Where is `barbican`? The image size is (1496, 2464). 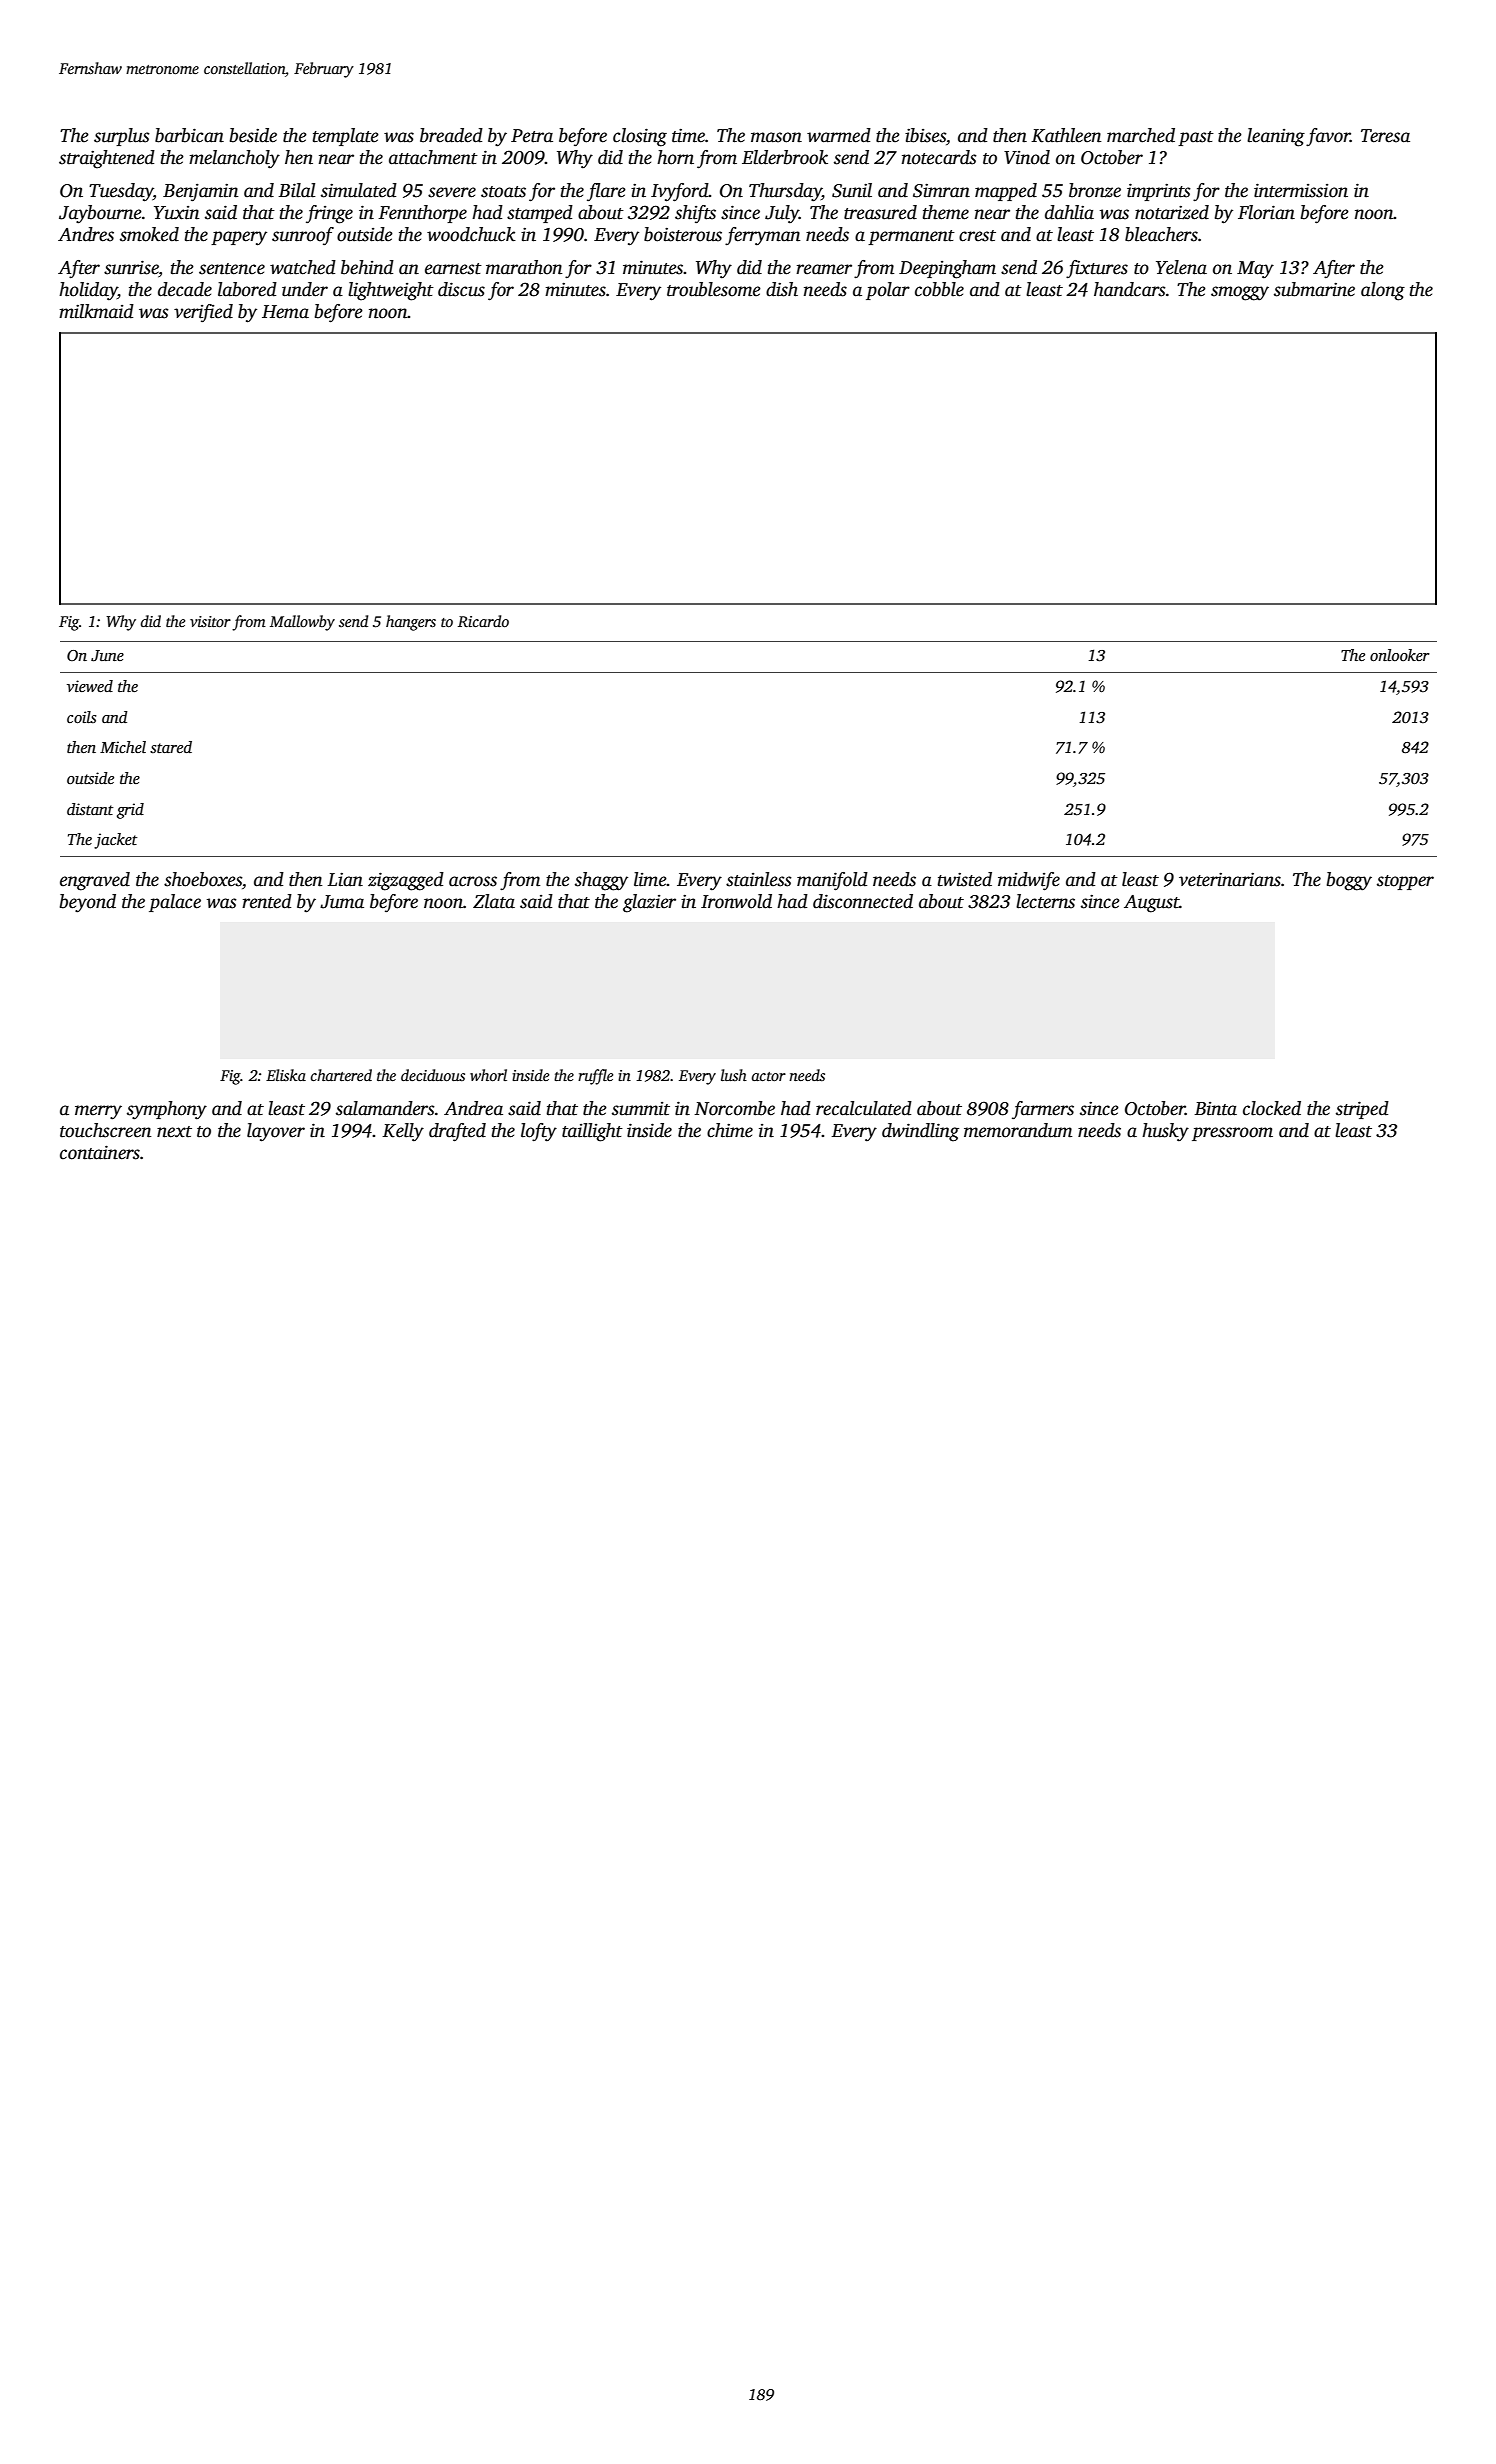 barbican is located at coordinates (189, 135).
